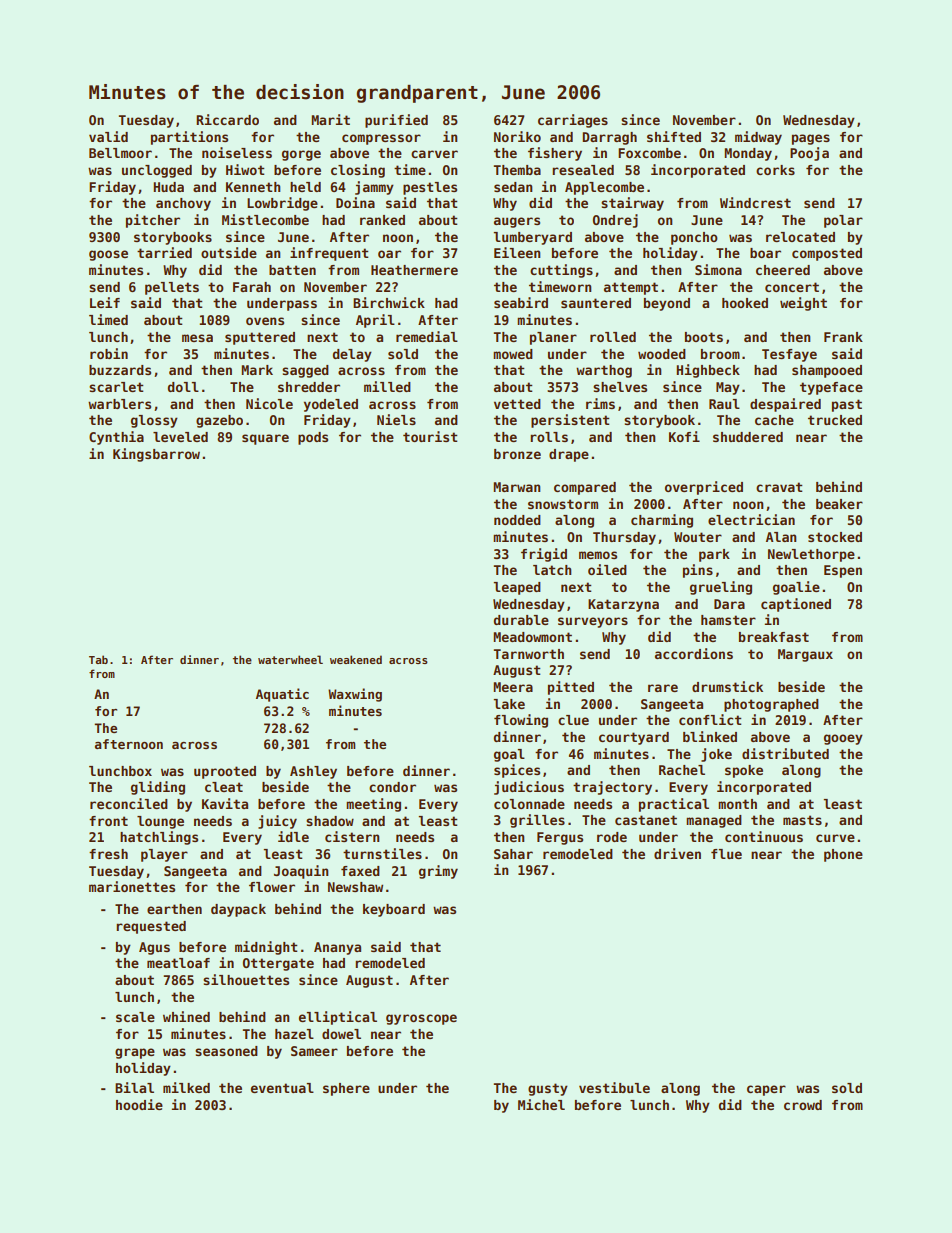  I want to click on stairway, so click(632, 204).
